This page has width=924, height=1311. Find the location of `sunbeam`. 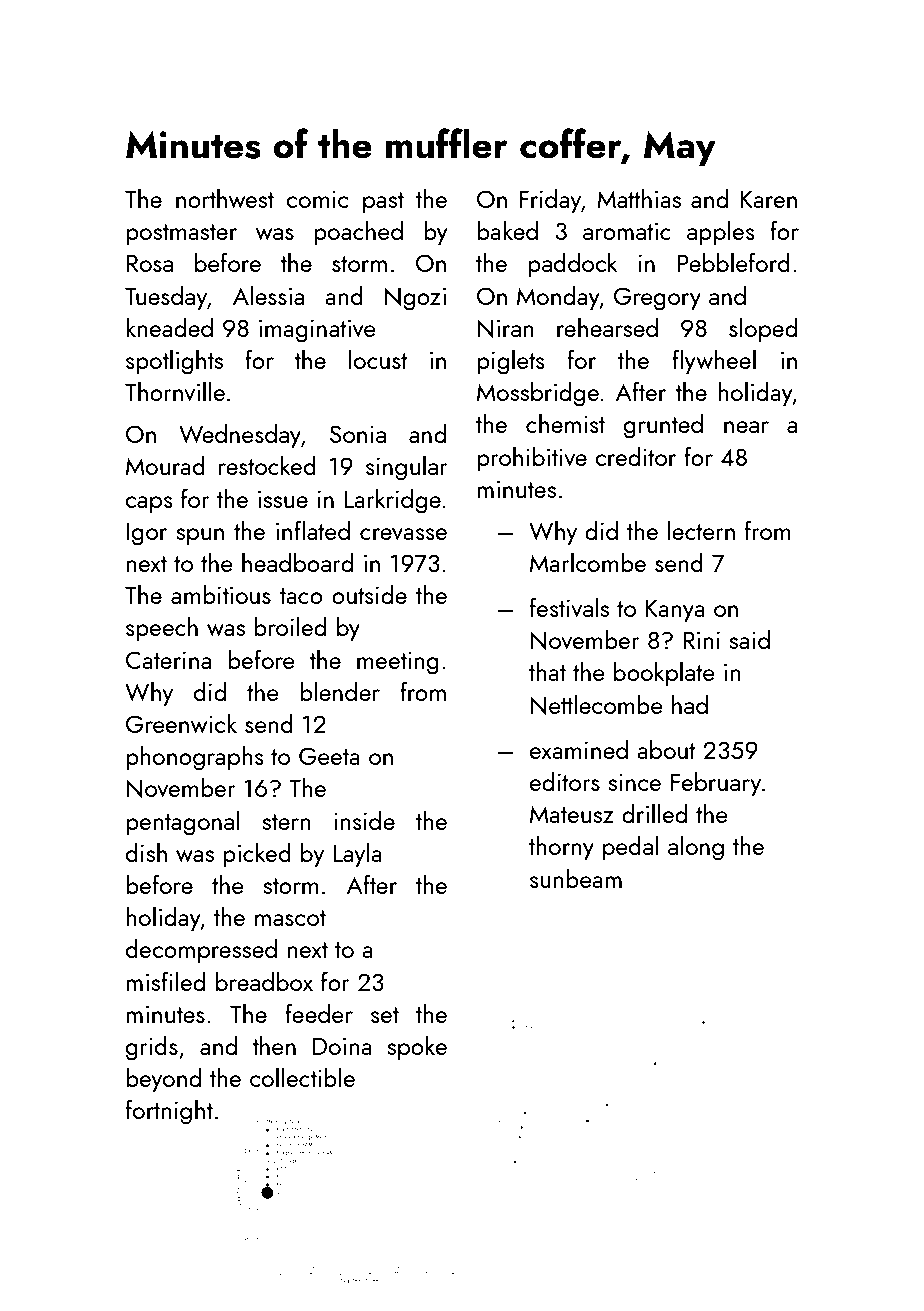

sunbeam is located at coordinates (576, 878).
